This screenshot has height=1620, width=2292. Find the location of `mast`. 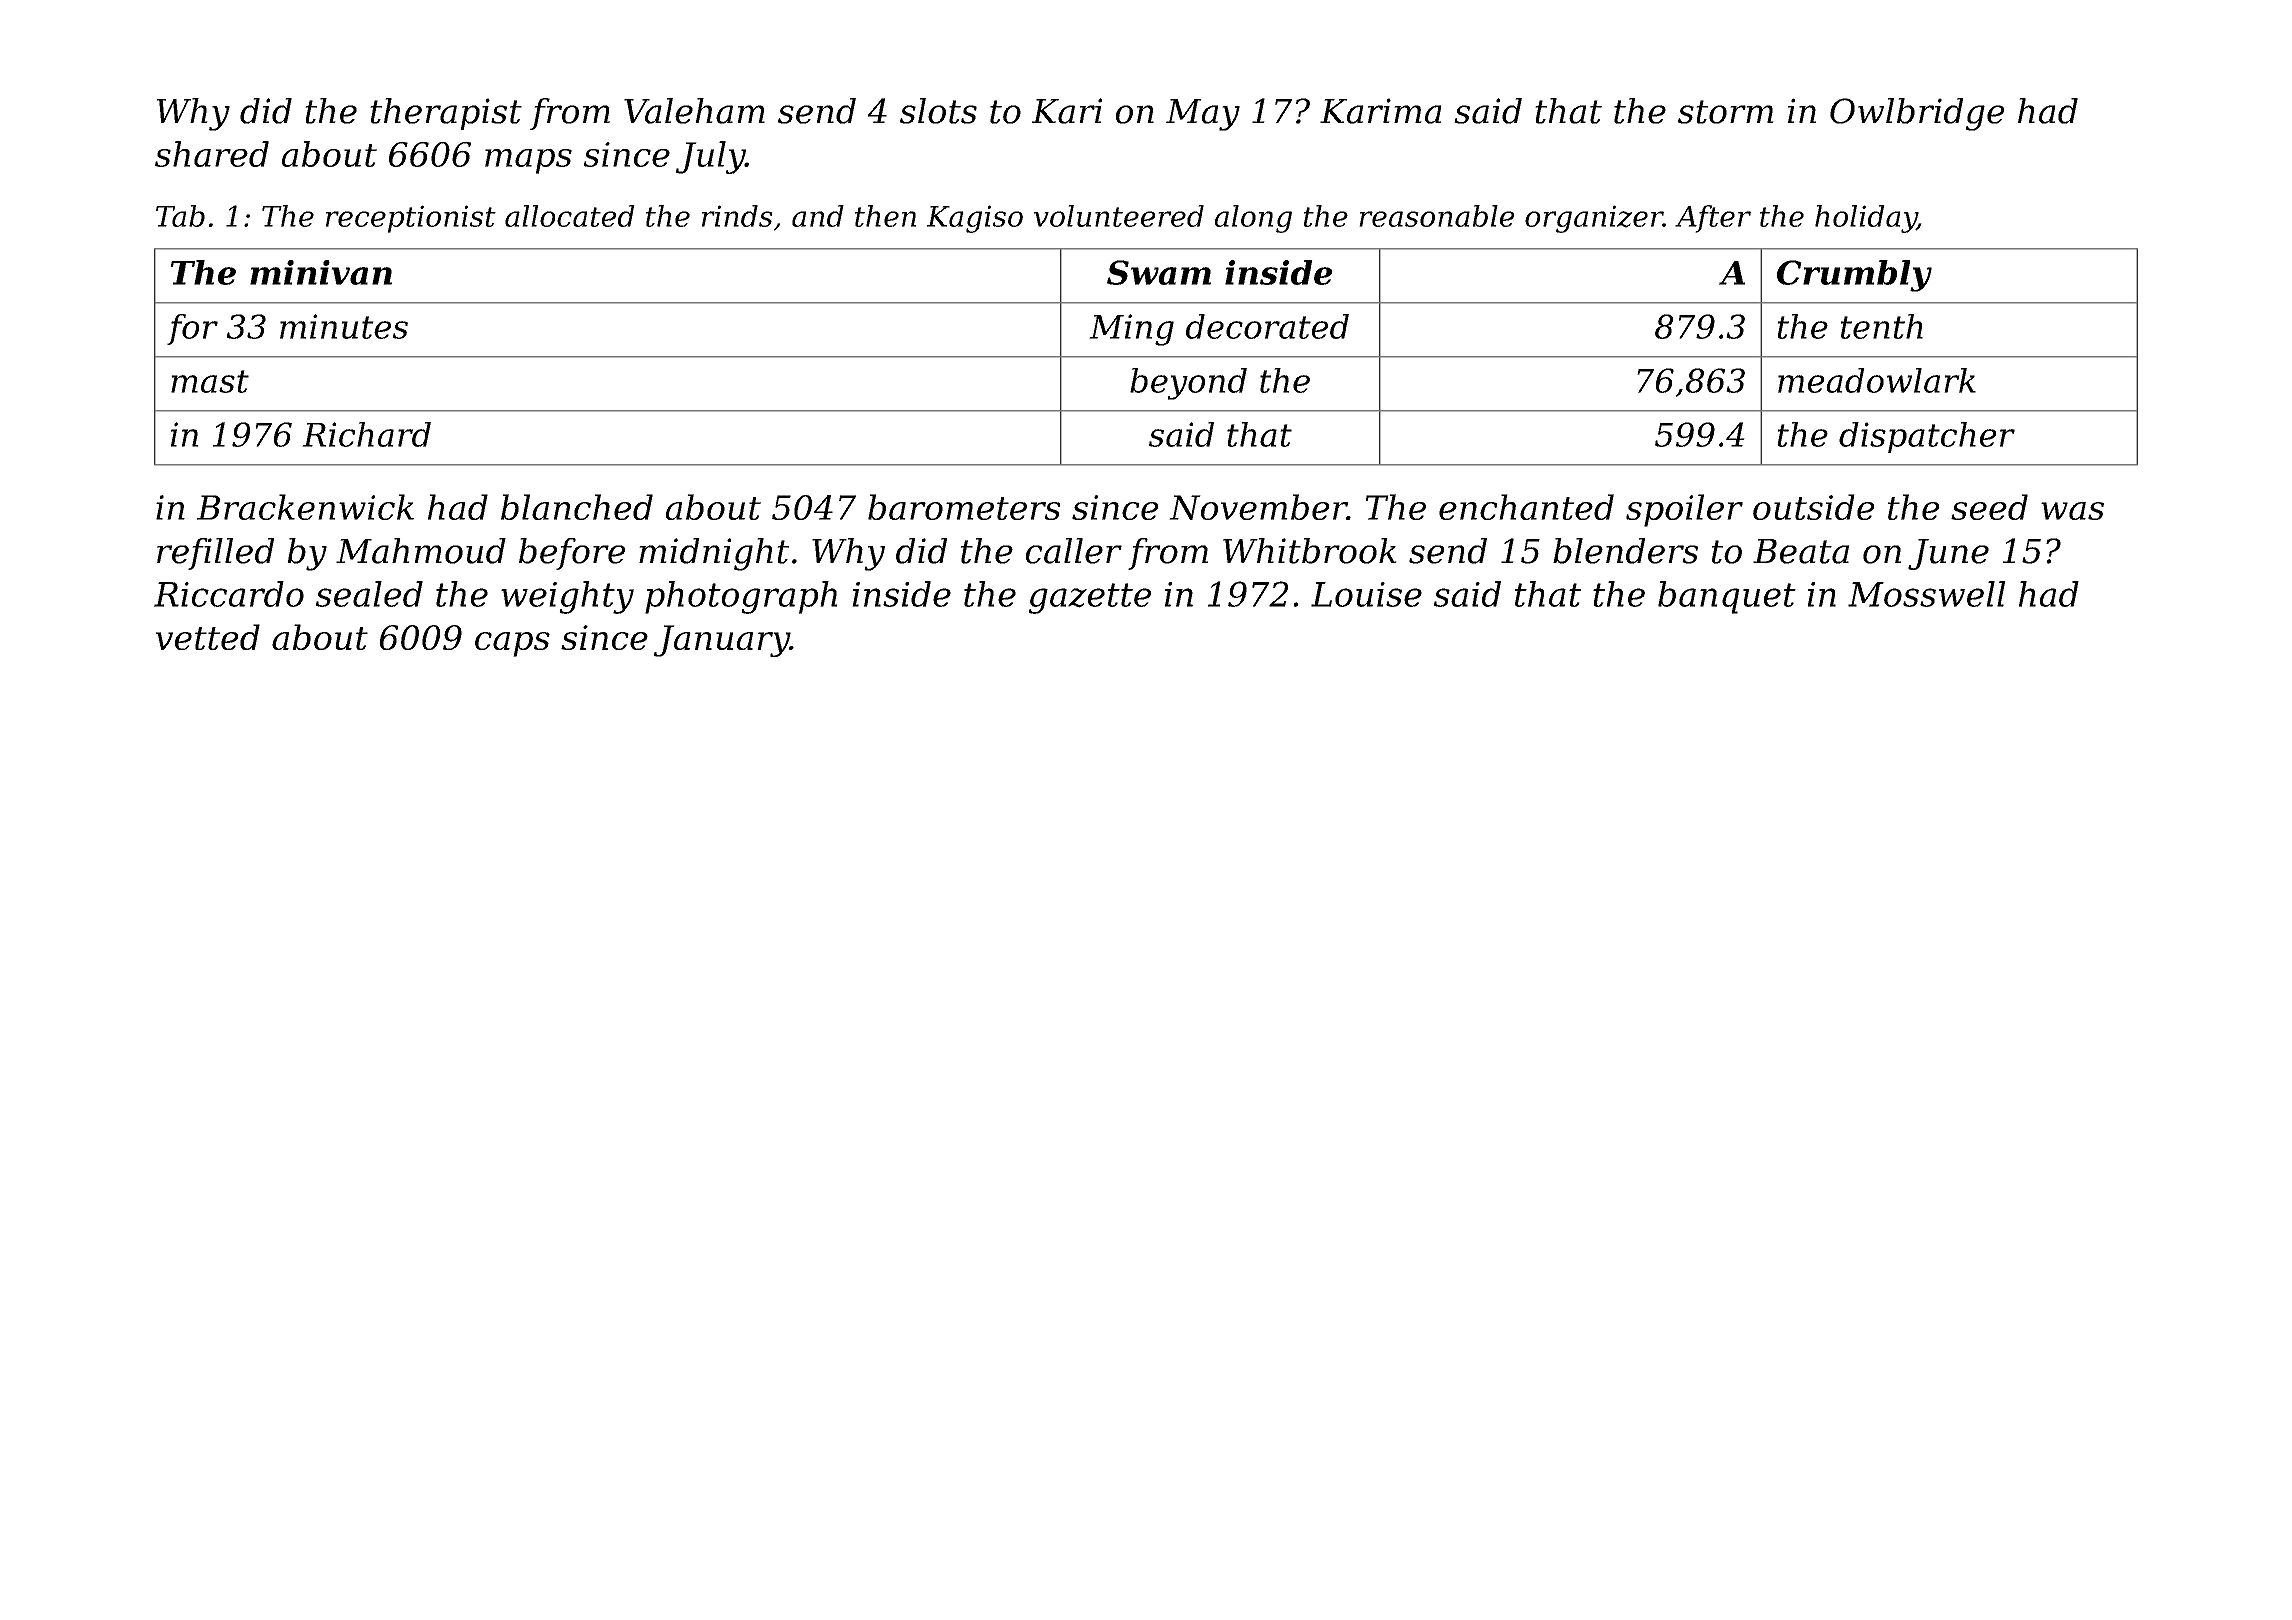

mast is located at coordinates (210, 381).
